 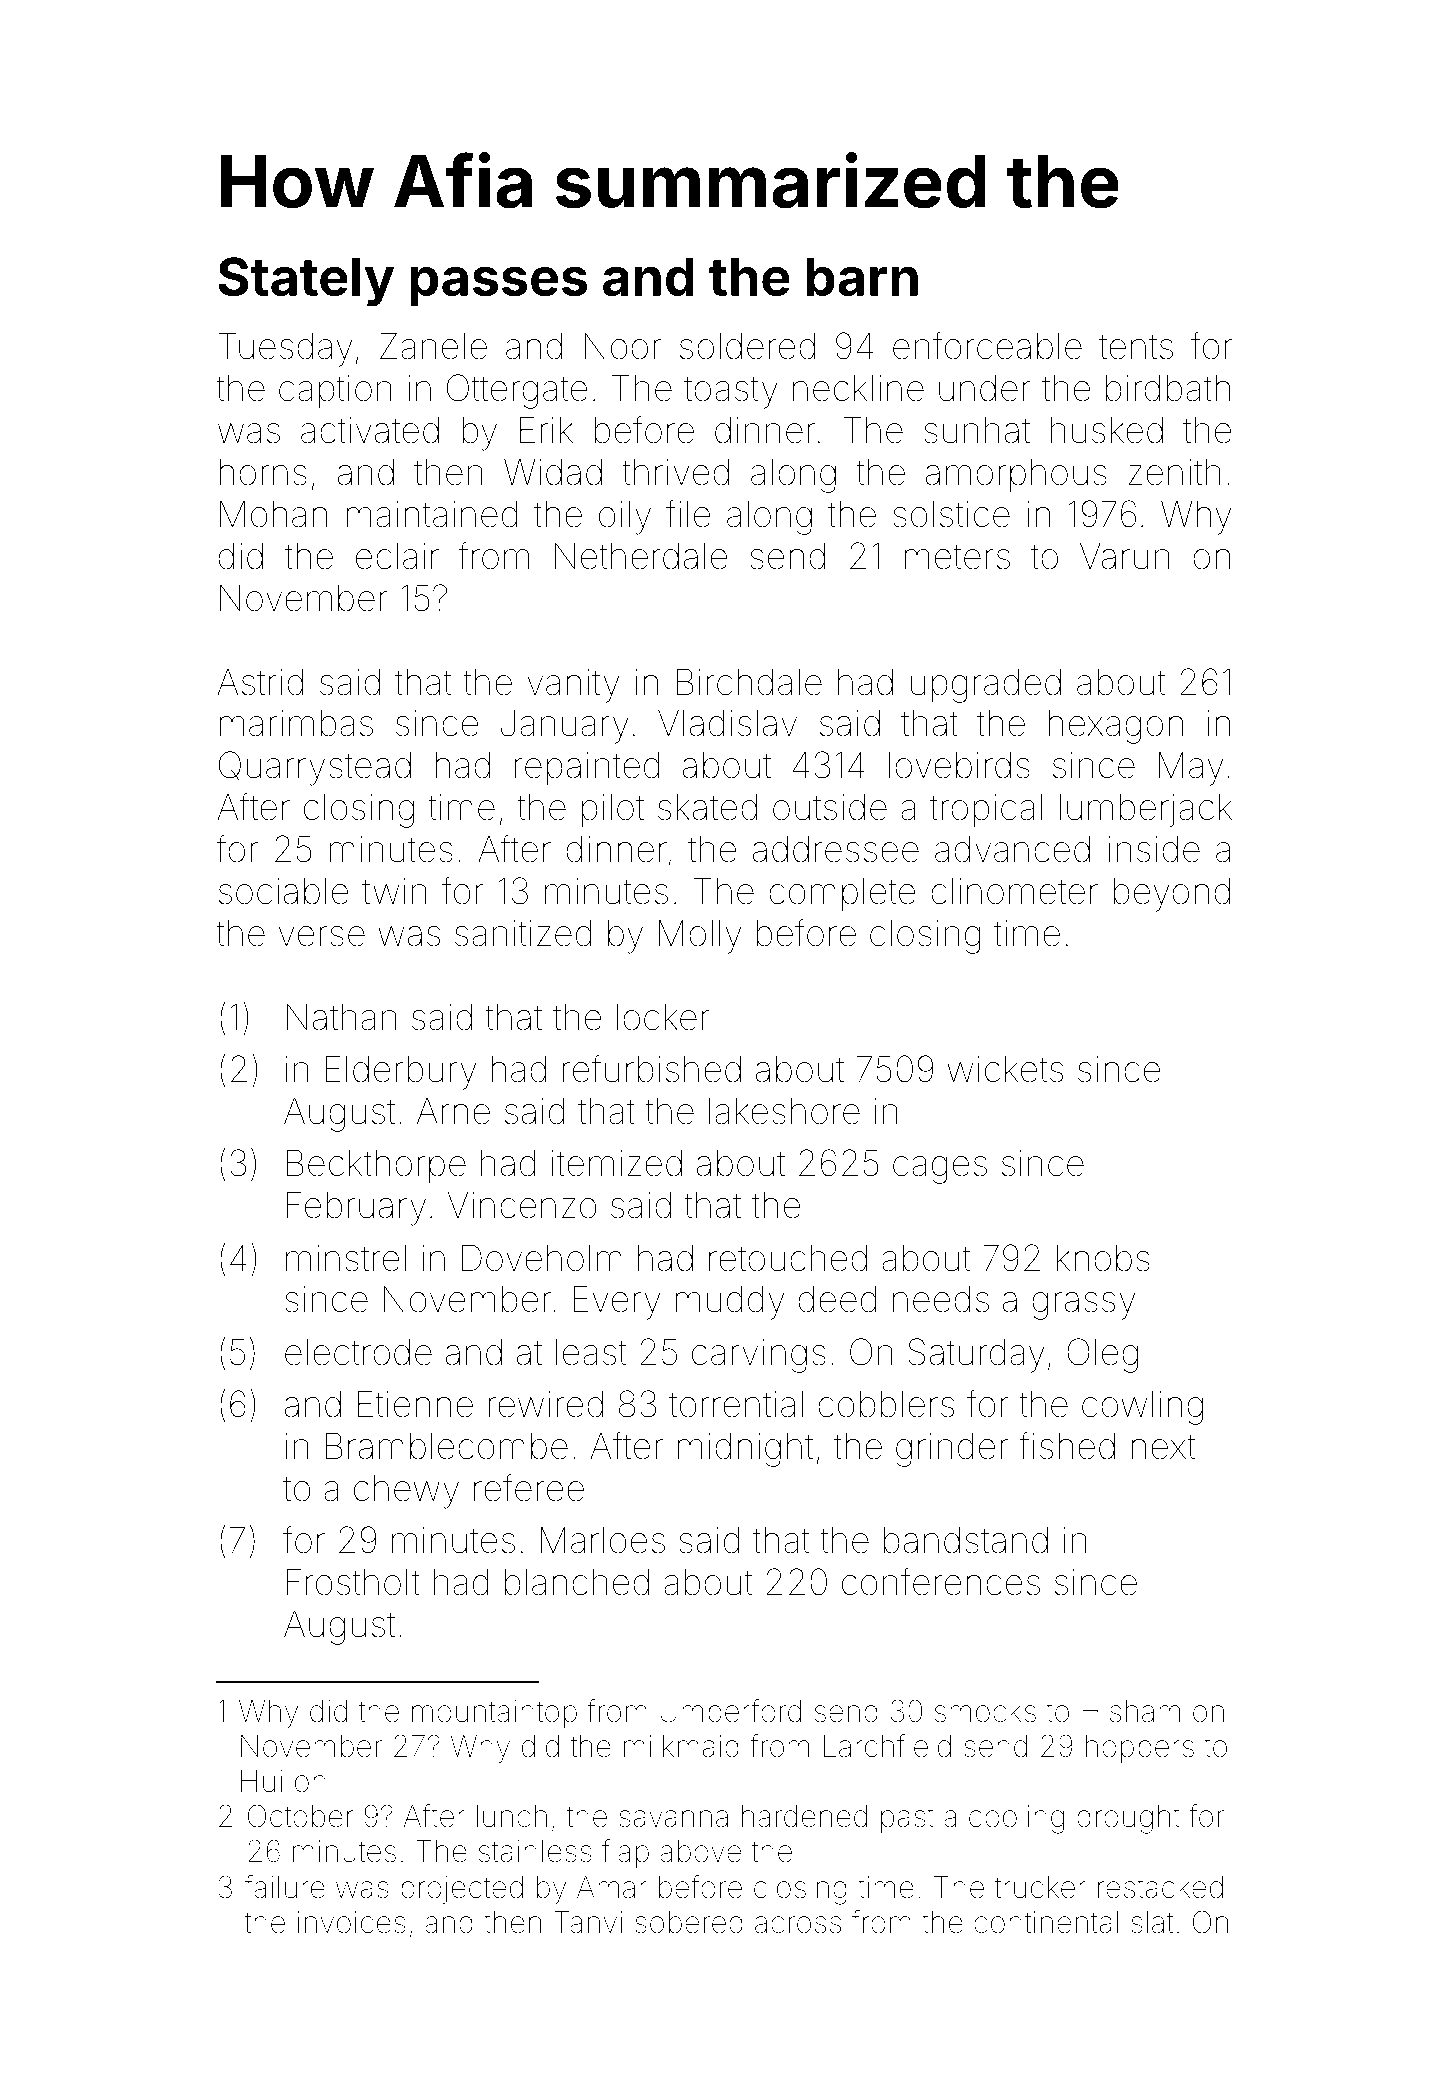 What do you see at coordinates (306, 282) in the image?
I see `Stately` at bounding box center [306, 282].
